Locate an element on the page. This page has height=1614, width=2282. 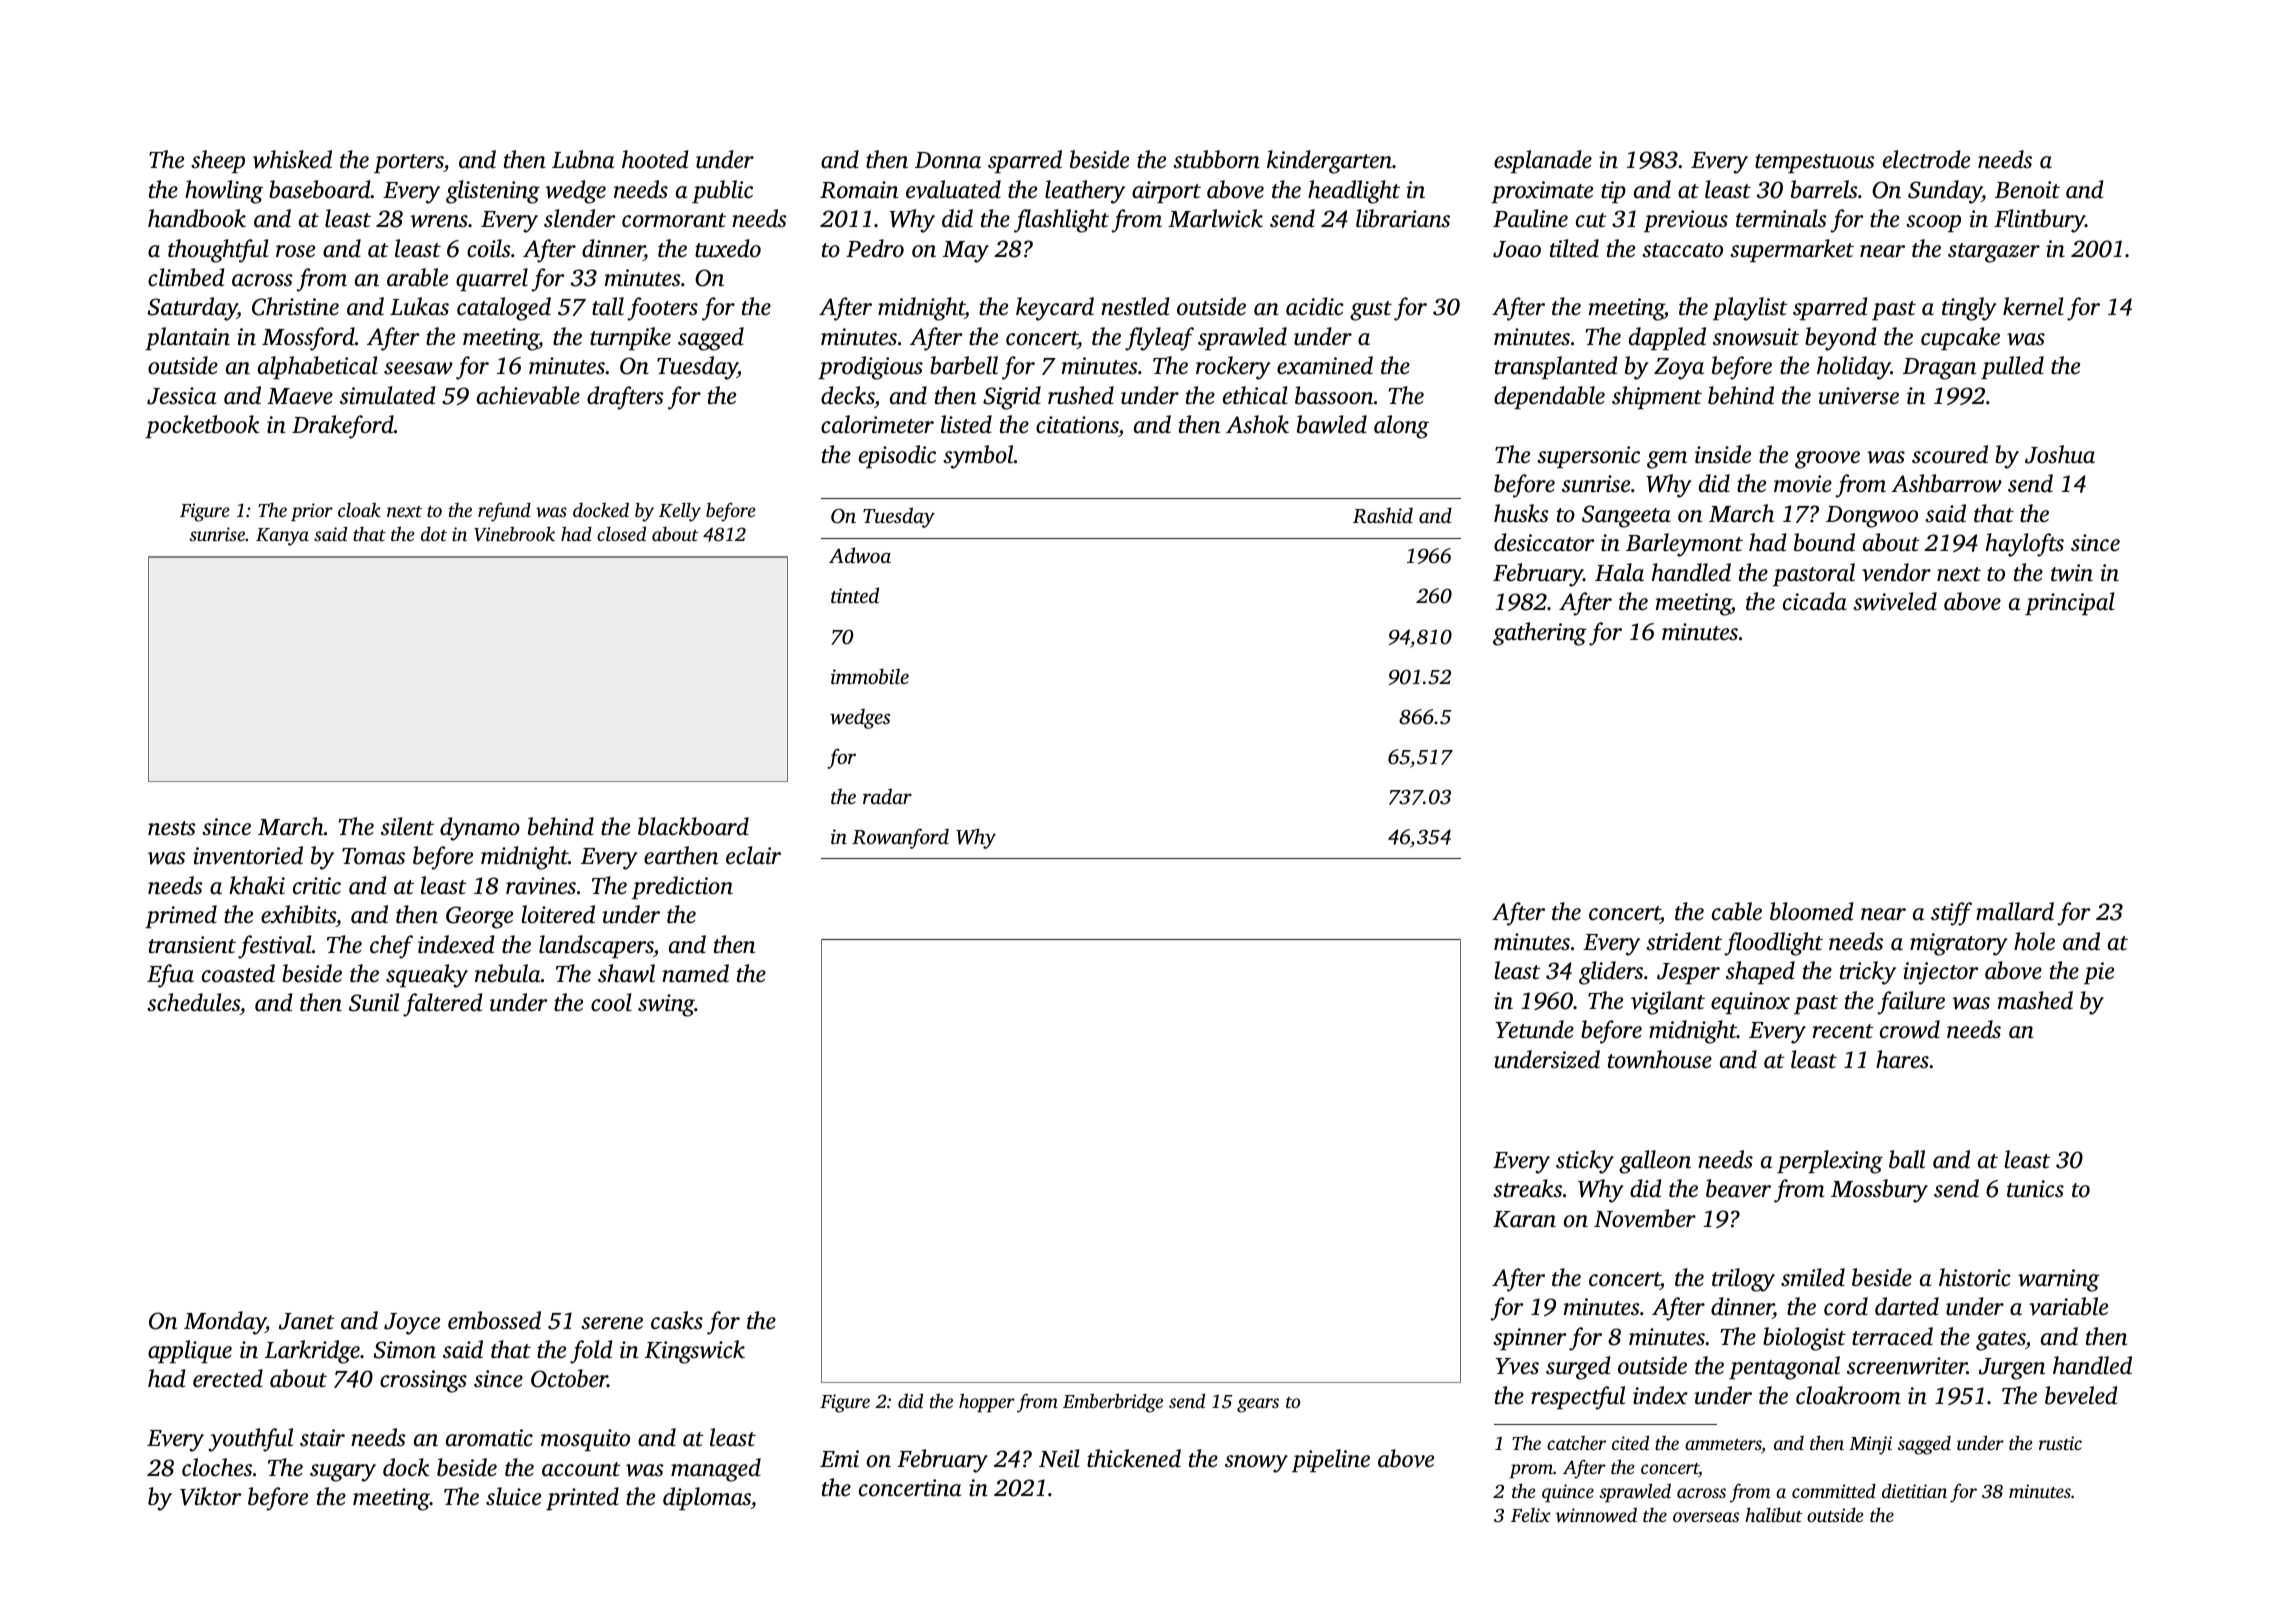
tip is located at coordinates (1613, 192).
